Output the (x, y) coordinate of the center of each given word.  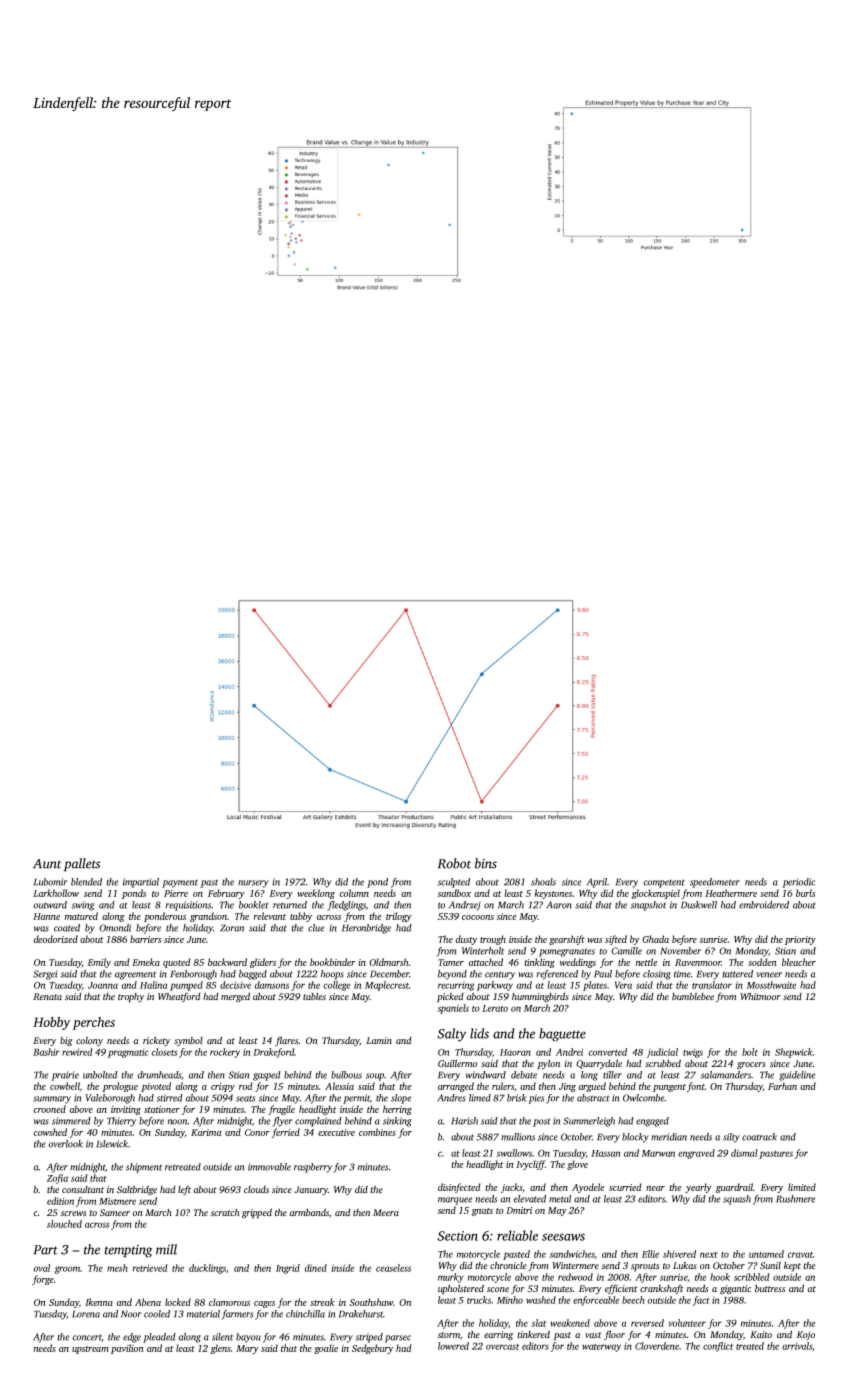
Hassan (606, 1153)
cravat (800, 1255)
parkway (495, 986)
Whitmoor (760, 996)
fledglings (346, 906)
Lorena (86, 1314)
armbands (309, 1212)
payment (180, 883)
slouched (64, 1224)
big (66, 1042)
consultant (83, 1189)
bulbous (346, 1075)
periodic (798, 883)
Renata (47, 996)
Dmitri (519, 1210)
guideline (797, 1076)
